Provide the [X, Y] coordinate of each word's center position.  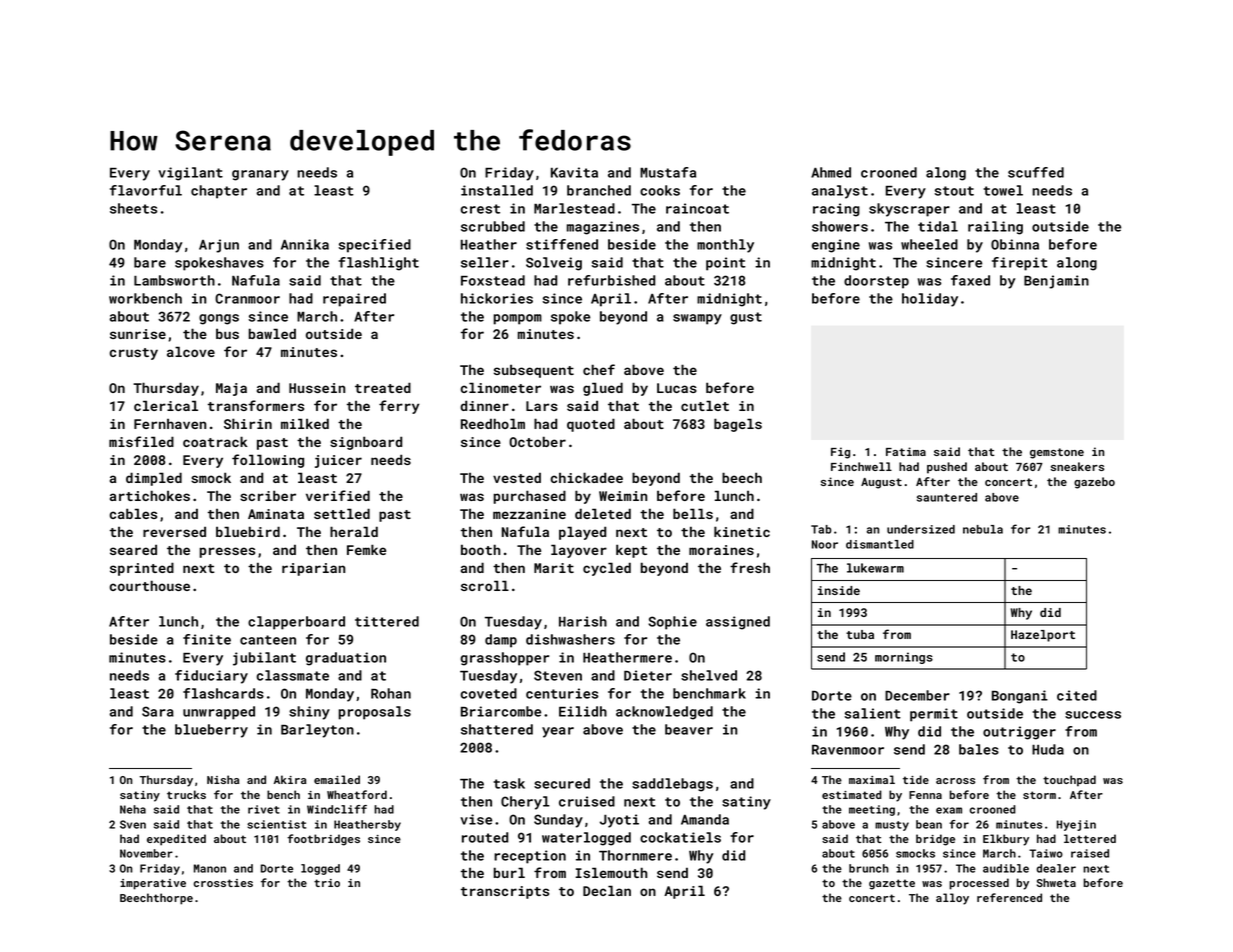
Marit [554, 568]
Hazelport [1043, 636]
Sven [133, 824]
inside [839, 590]
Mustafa [668, 172]
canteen [268, 640]
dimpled [154, 479]
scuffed [1036, 172]
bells [693, 513]
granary [260, 175]
